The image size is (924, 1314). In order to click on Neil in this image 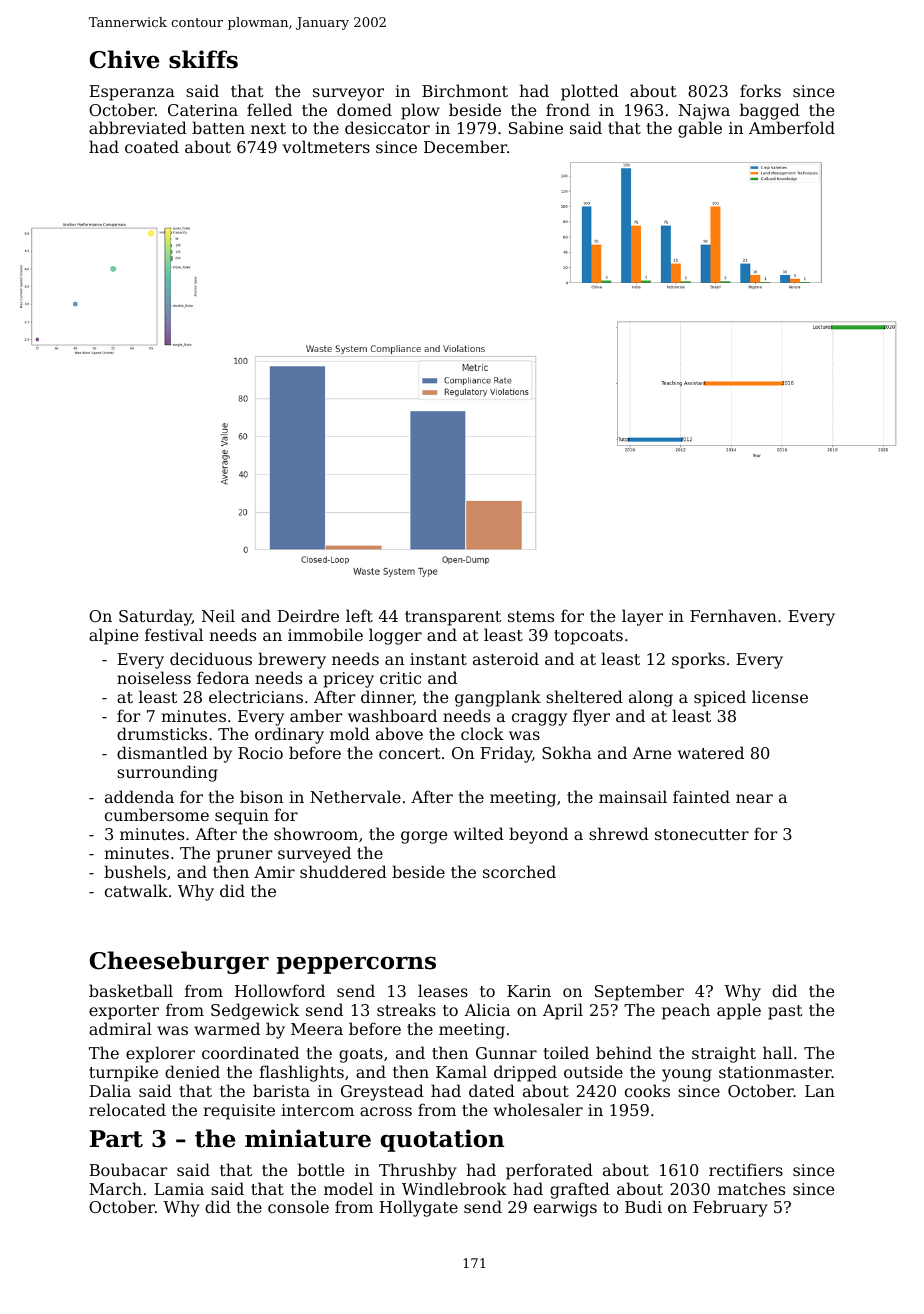, I will do `click(218, 615)`.
